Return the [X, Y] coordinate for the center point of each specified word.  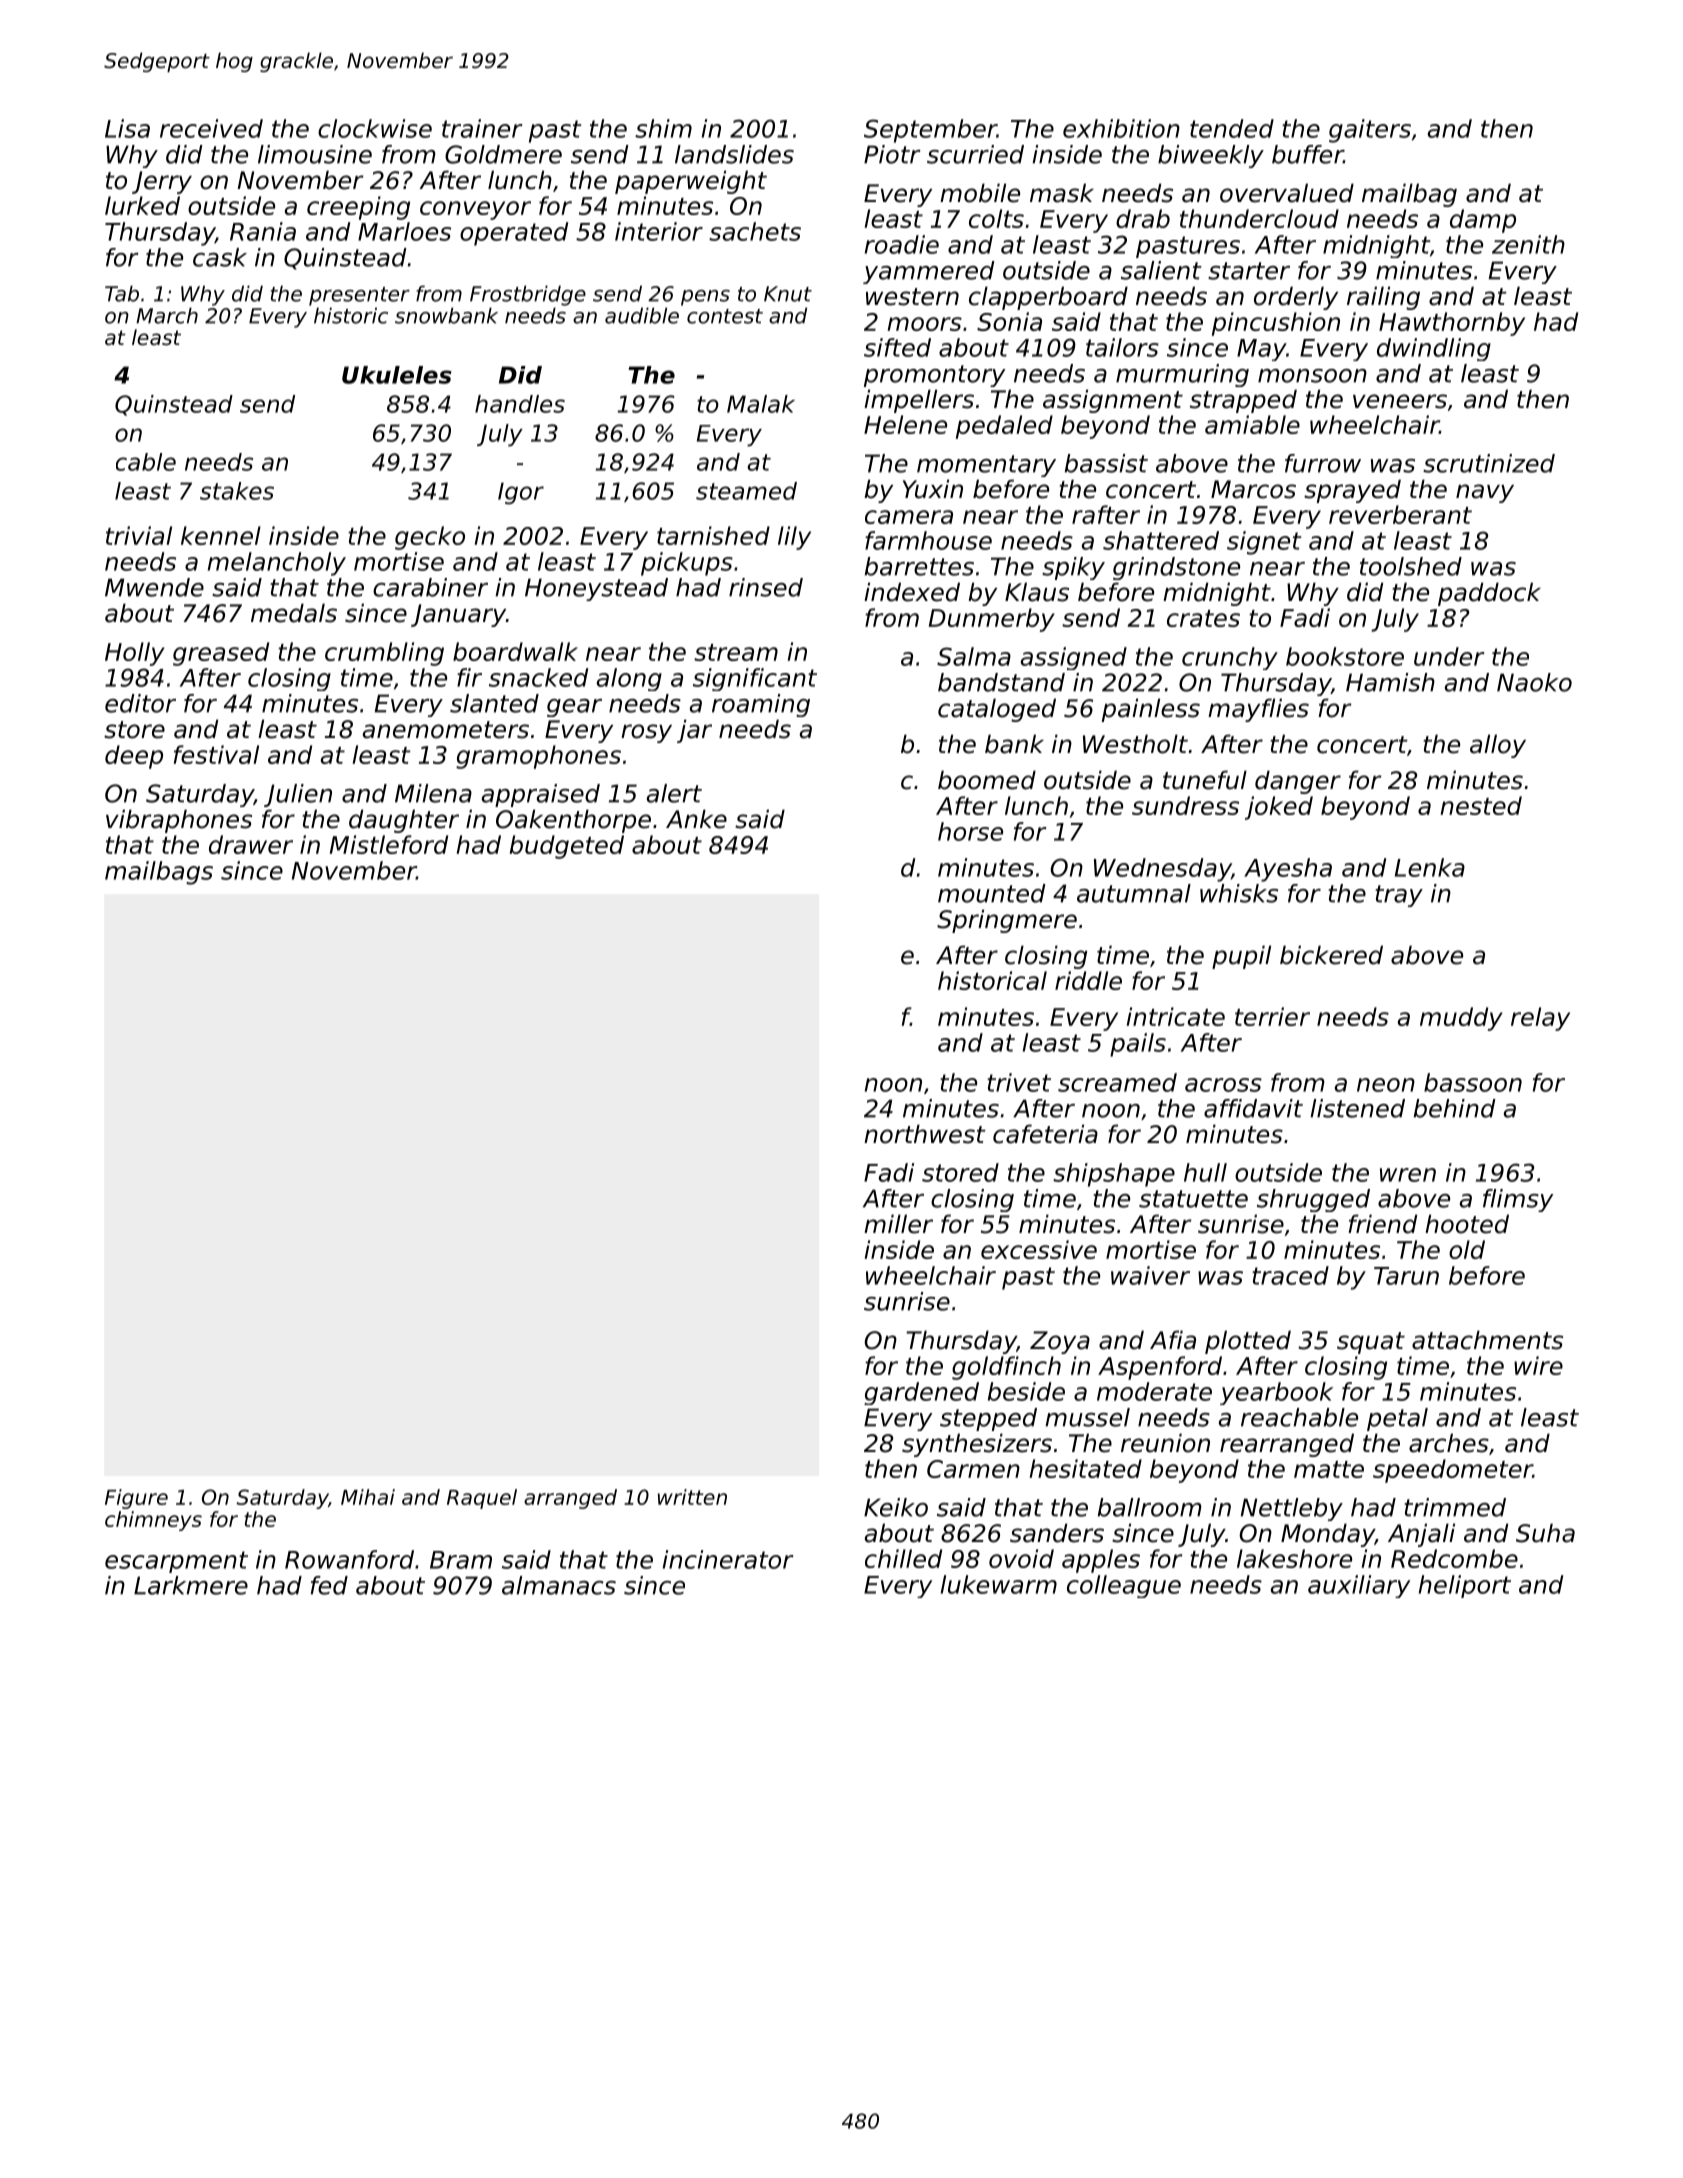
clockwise [375, 128]
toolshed [1411, 566]
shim [663, 128]
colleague [1124, 1586]
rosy [646, 733]
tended [1232, 128]
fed [329, 1585]
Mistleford [389, 844]
